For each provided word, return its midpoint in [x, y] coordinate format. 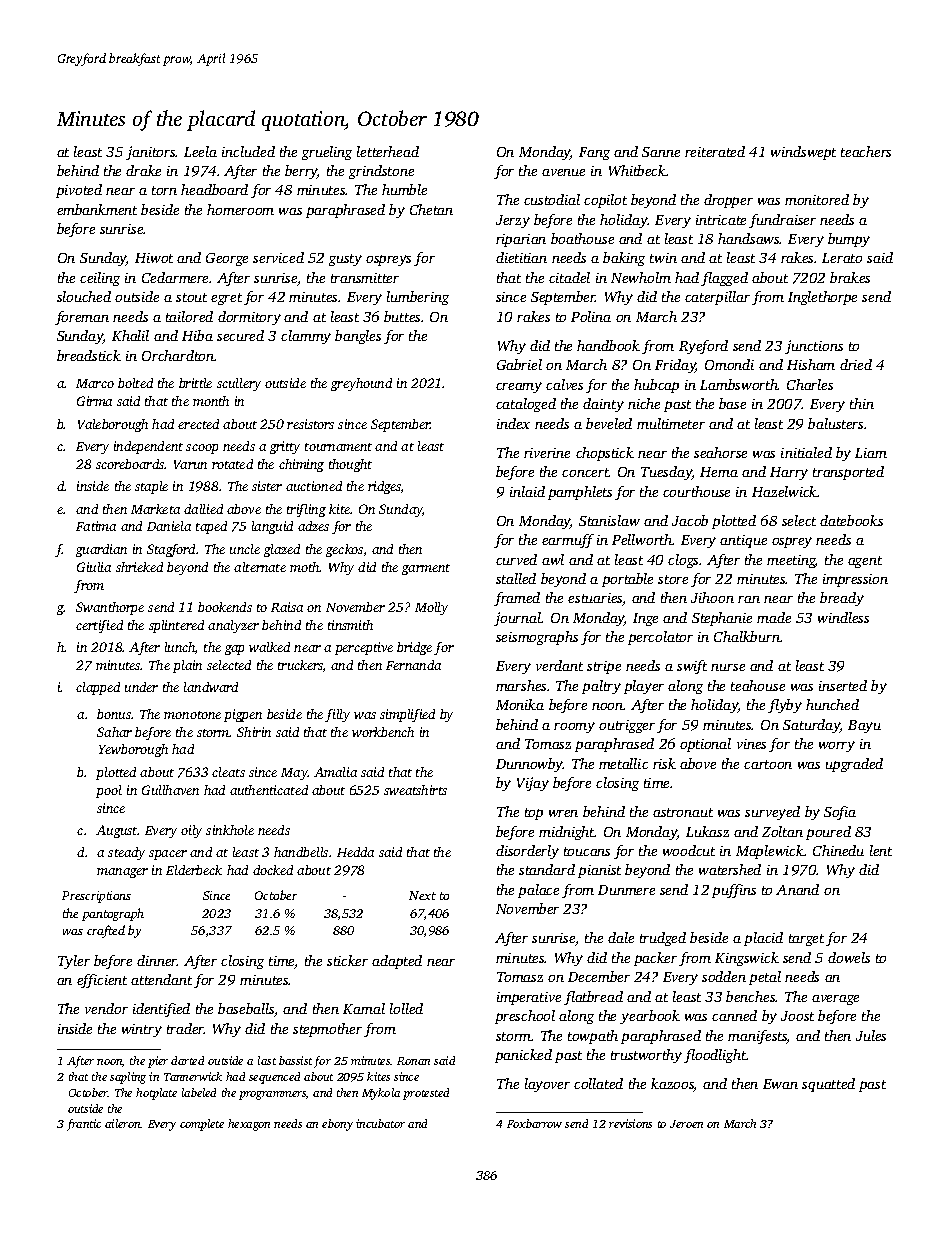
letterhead [388, 151]
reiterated [715, 151]
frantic [84, 1125]
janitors [151, 153]
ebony [337, 1125]
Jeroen [686, 1124]
